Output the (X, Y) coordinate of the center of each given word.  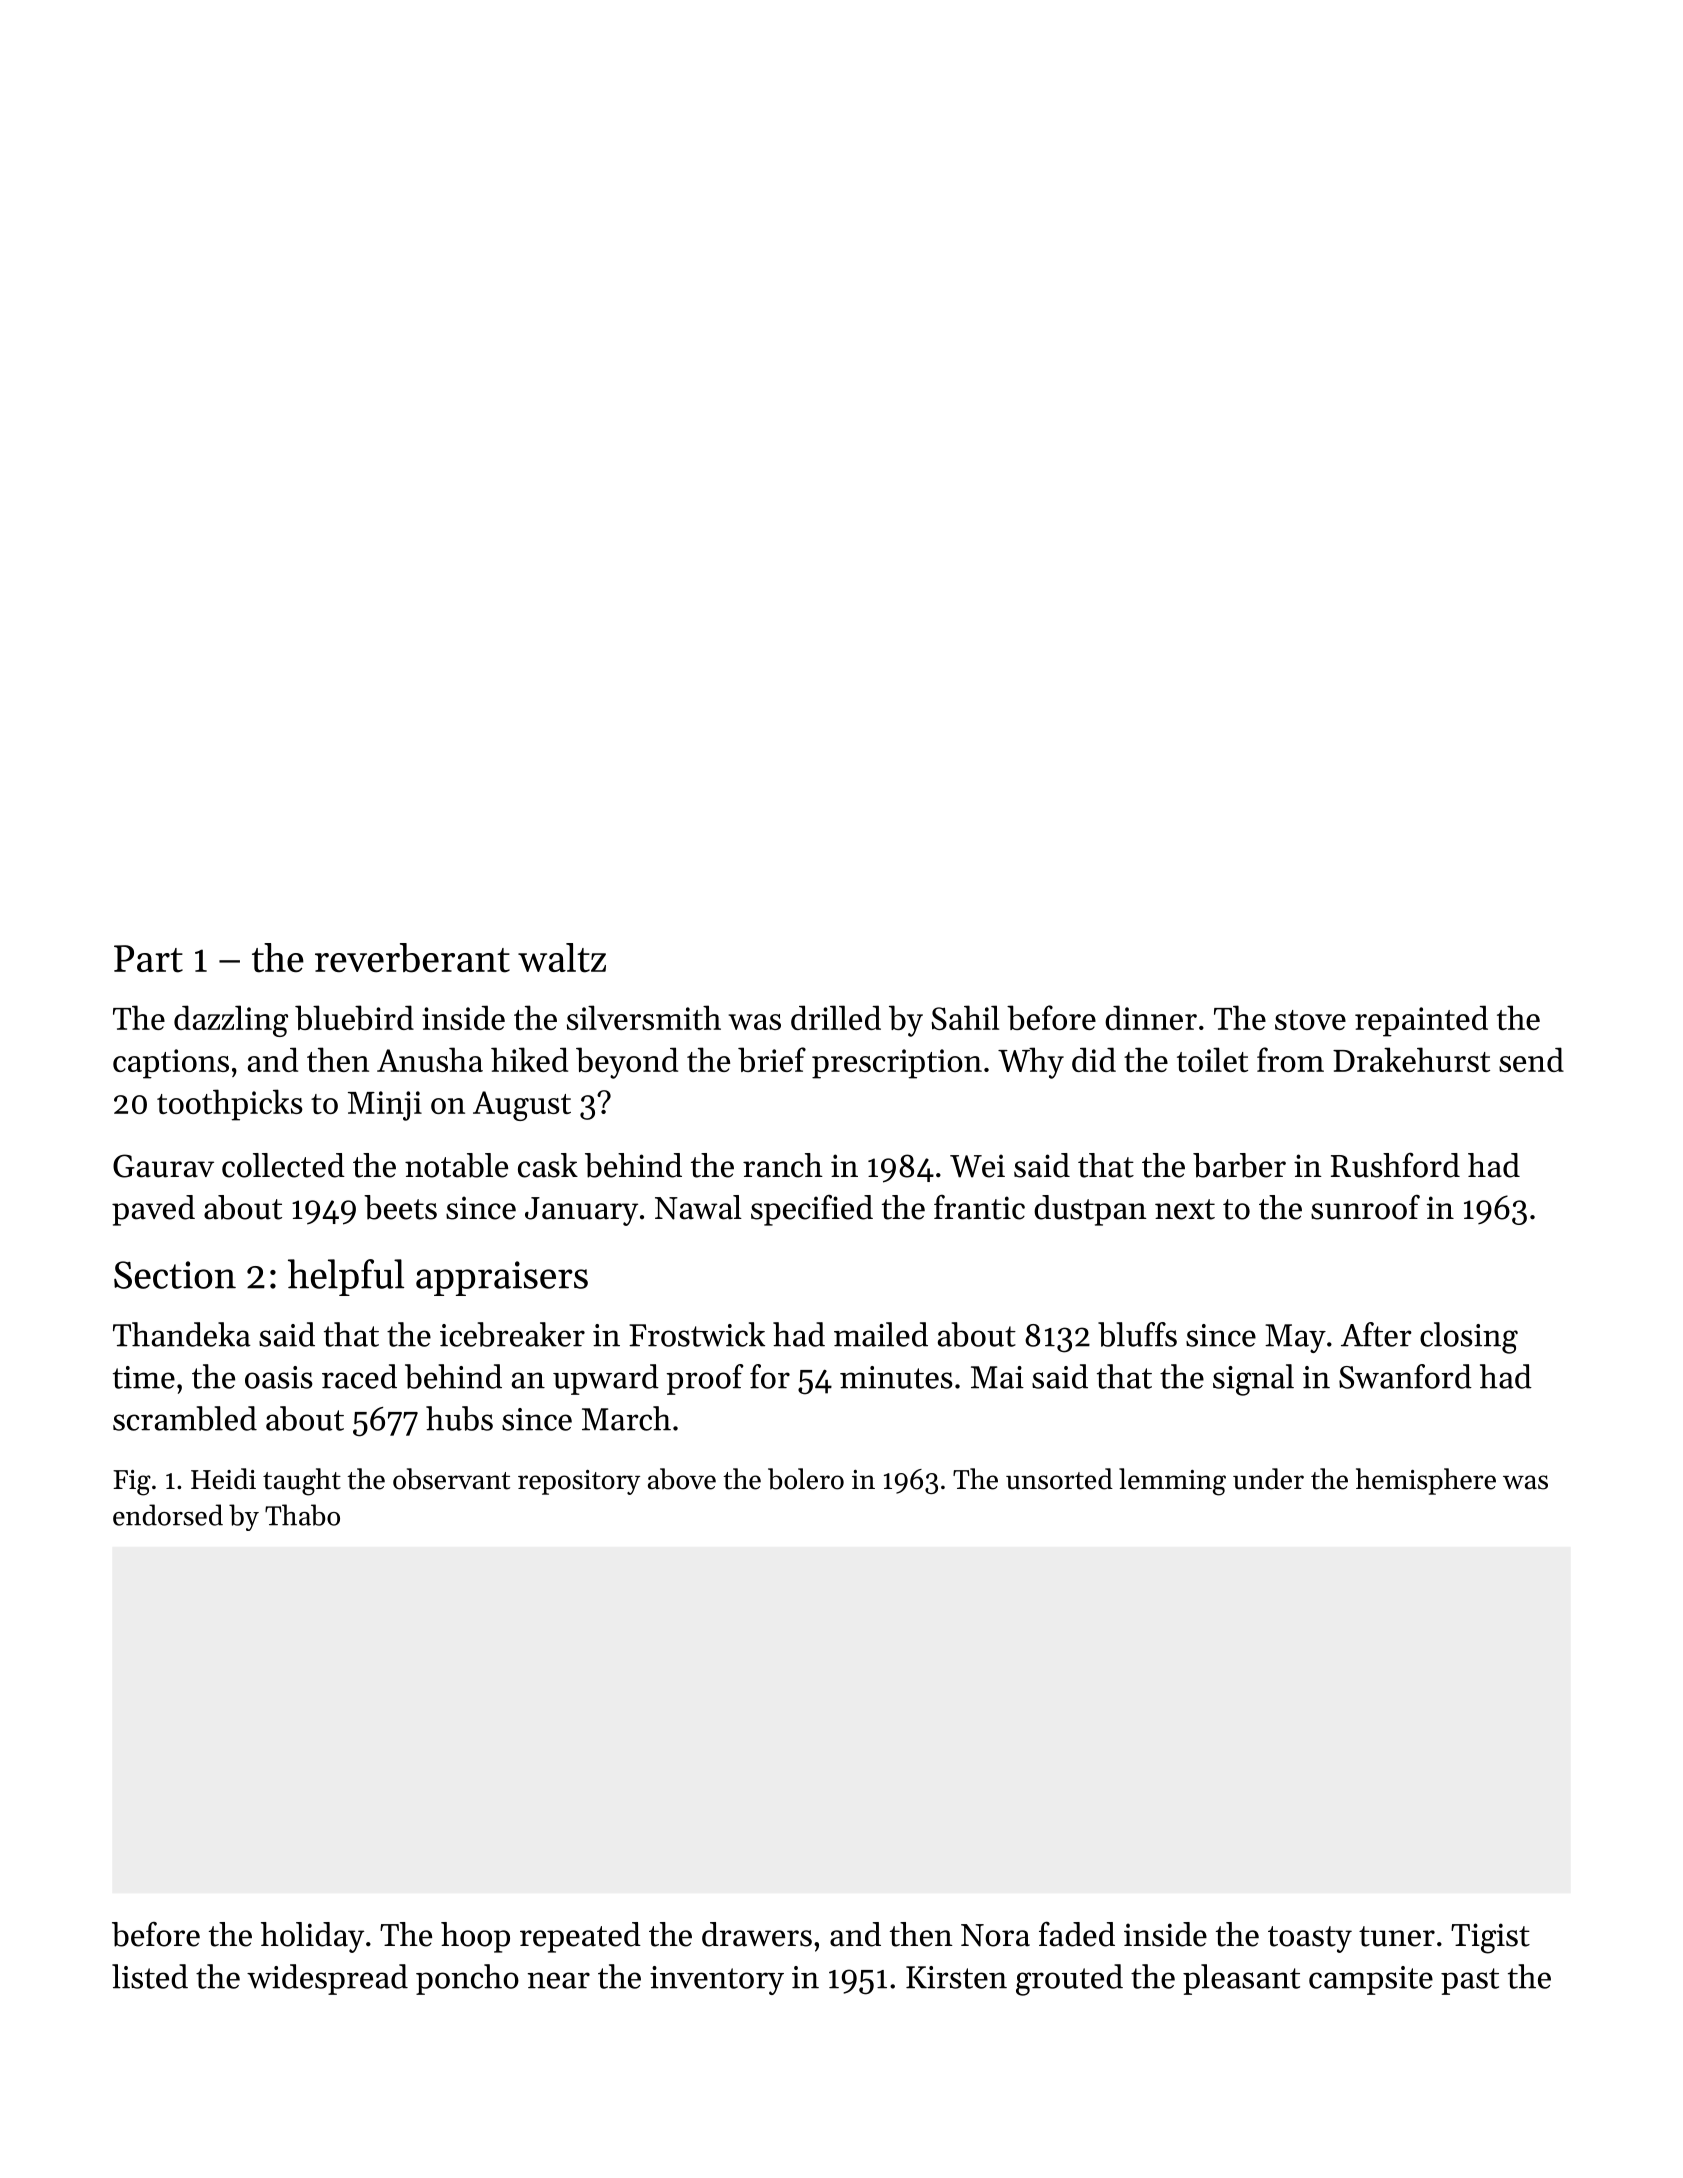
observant (451, 1479)
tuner (1397, 1936)
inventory (717, 1980)
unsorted (1059, 1479)
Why (1031, 1063)
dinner (1151, 1017)
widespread (327, 1979)
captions (171, 1064)
